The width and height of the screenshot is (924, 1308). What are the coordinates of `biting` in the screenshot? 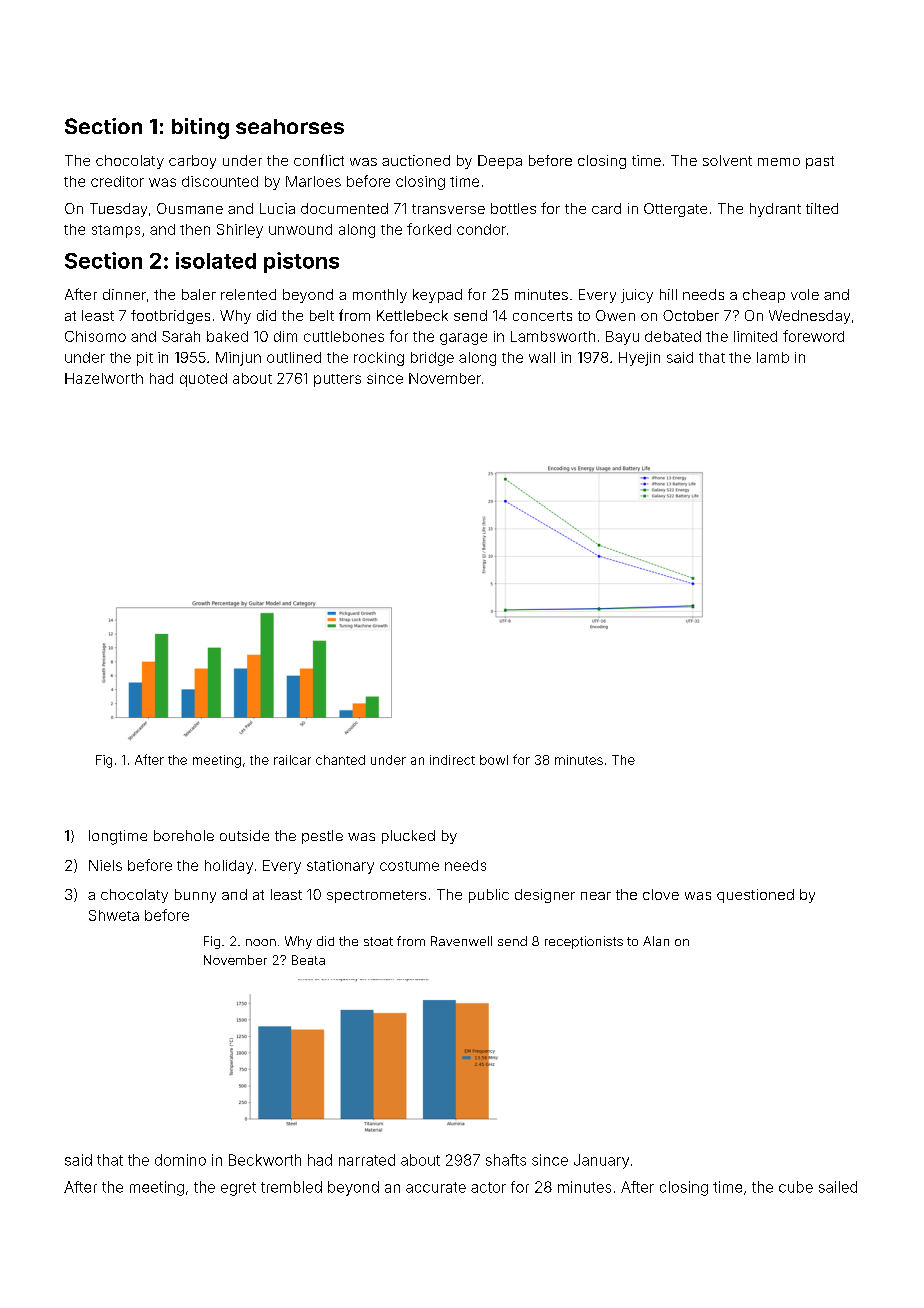 It's located at (200, 128).
